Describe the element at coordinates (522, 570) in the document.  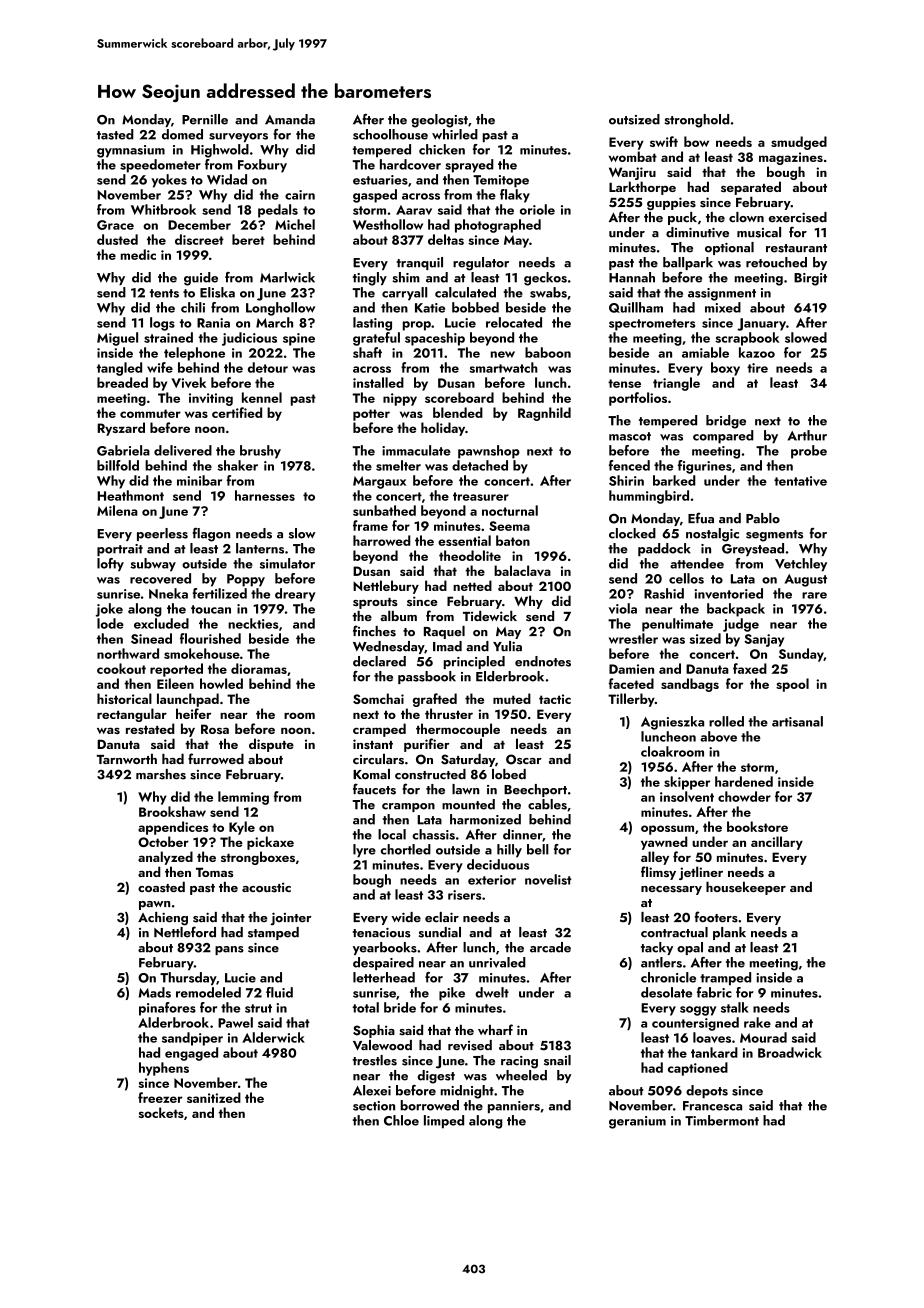
I see `balaclava` at that location.
